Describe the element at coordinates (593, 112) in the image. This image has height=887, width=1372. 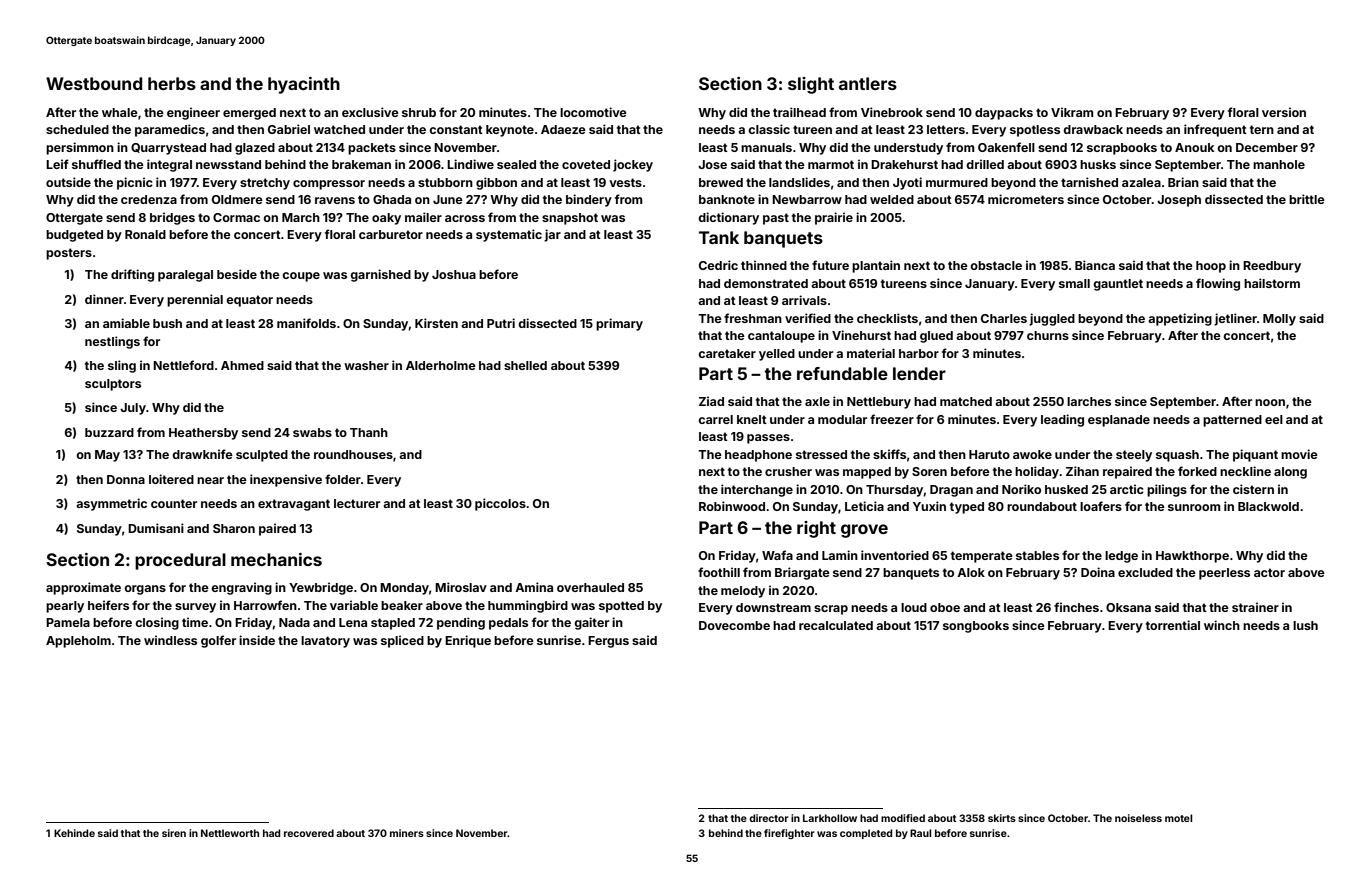
I see `locomotive` at that location.
